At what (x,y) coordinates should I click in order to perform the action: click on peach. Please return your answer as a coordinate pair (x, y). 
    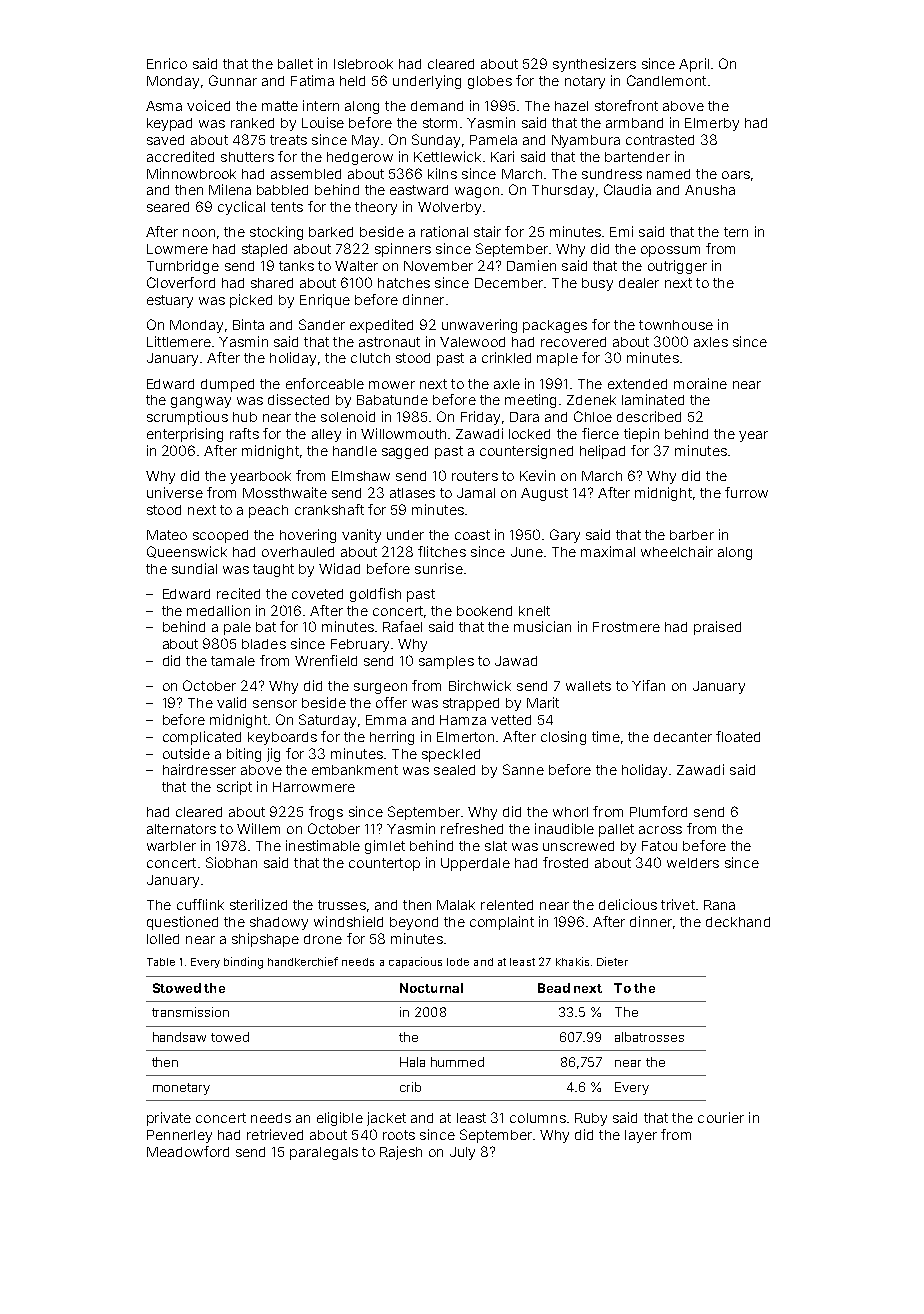
    Looking at the image, I should click on (268, 511).
